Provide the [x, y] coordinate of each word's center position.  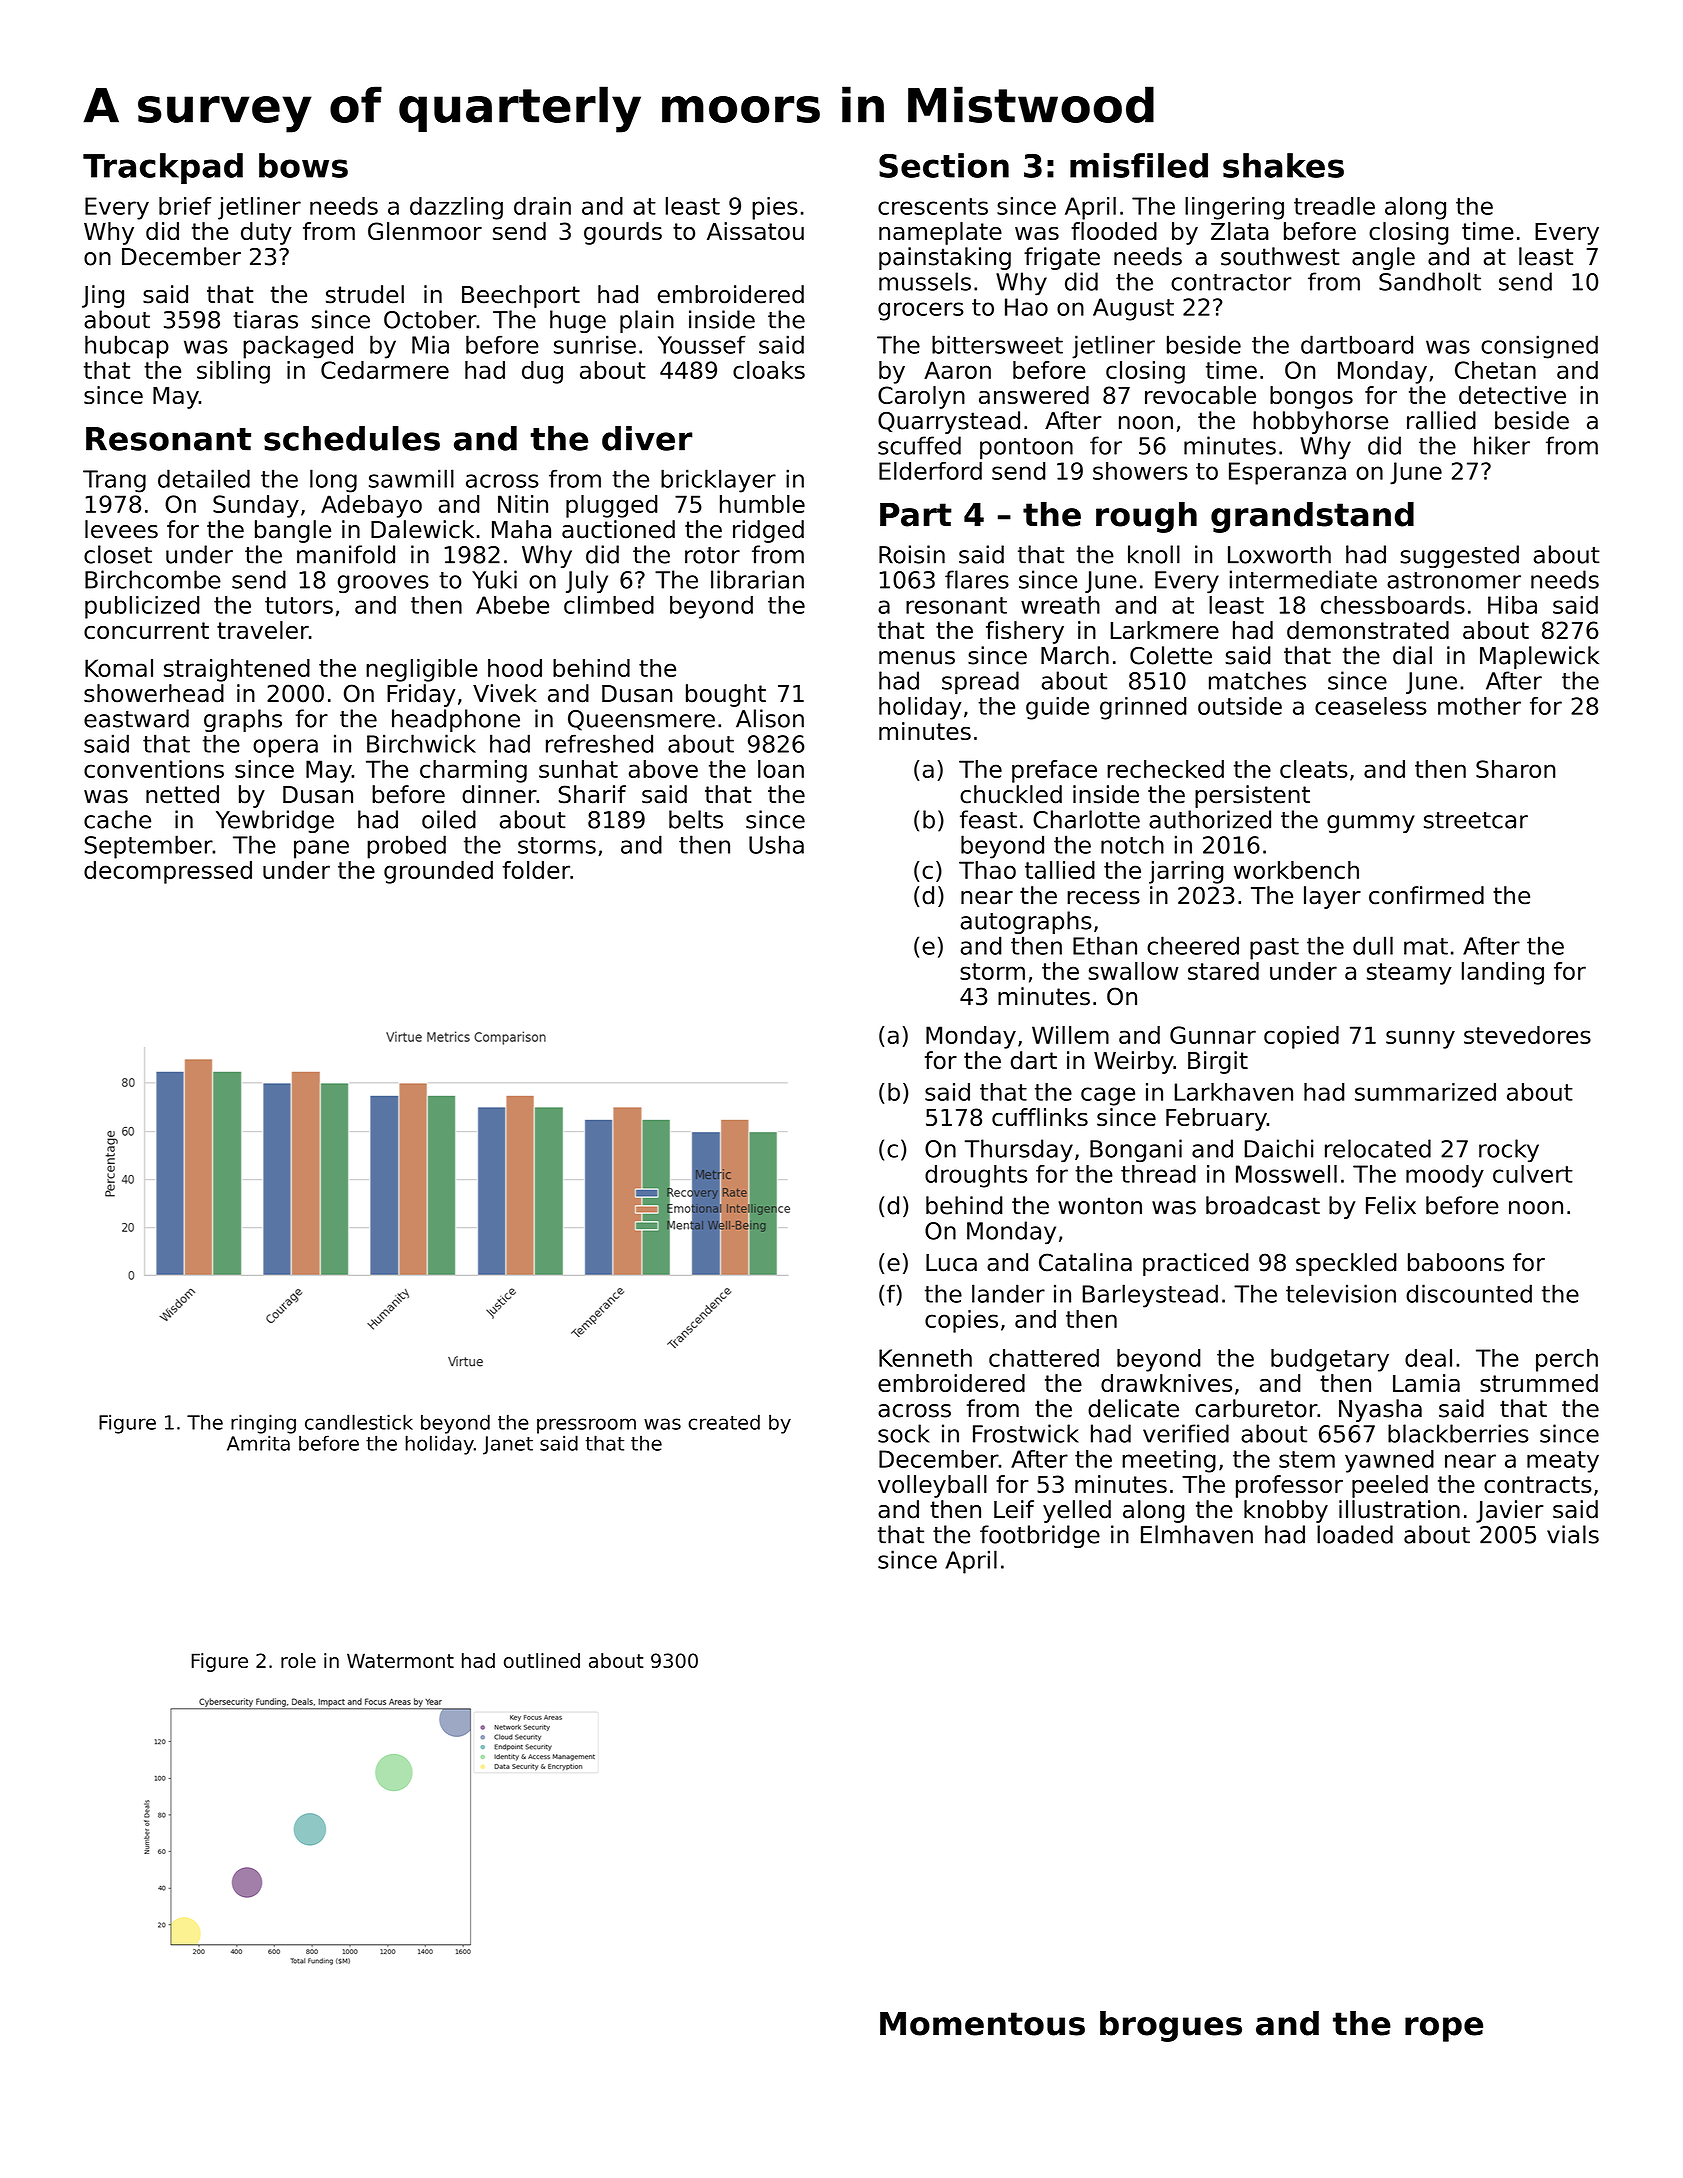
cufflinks [1040, 1117]
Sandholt [1430, 281]
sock [904, 1433]
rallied [1441, 420]
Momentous [982, 2024]
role [298, 1660]
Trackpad [163, 168]
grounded [438, 872]
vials [1573, 1534]
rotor [712, 555]
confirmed [1426, 895]
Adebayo [371, 506]
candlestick [359, 1422]
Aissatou [755, 231]
